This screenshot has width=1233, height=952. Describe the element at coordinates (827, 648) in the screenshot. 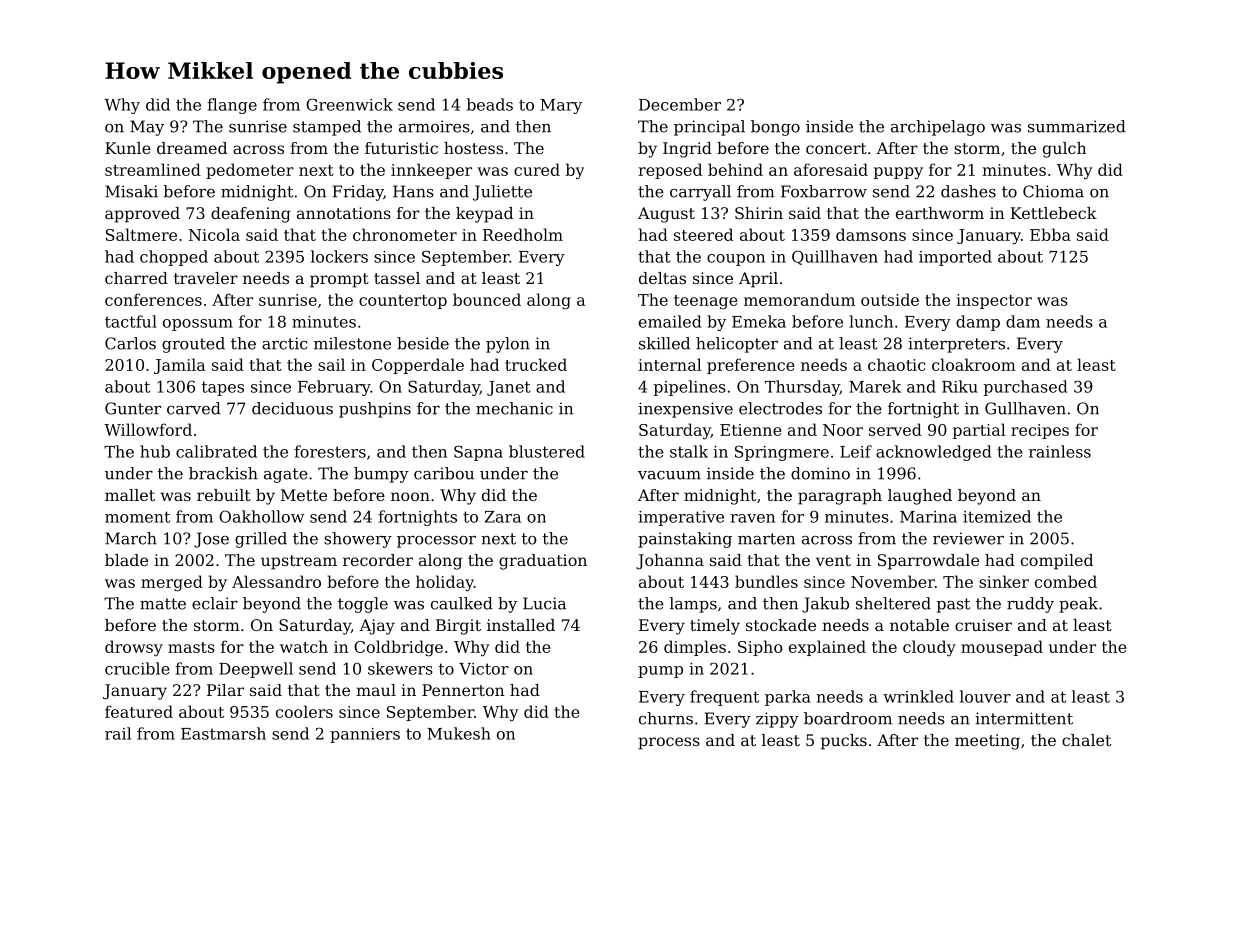

I see `explained` at that location.
